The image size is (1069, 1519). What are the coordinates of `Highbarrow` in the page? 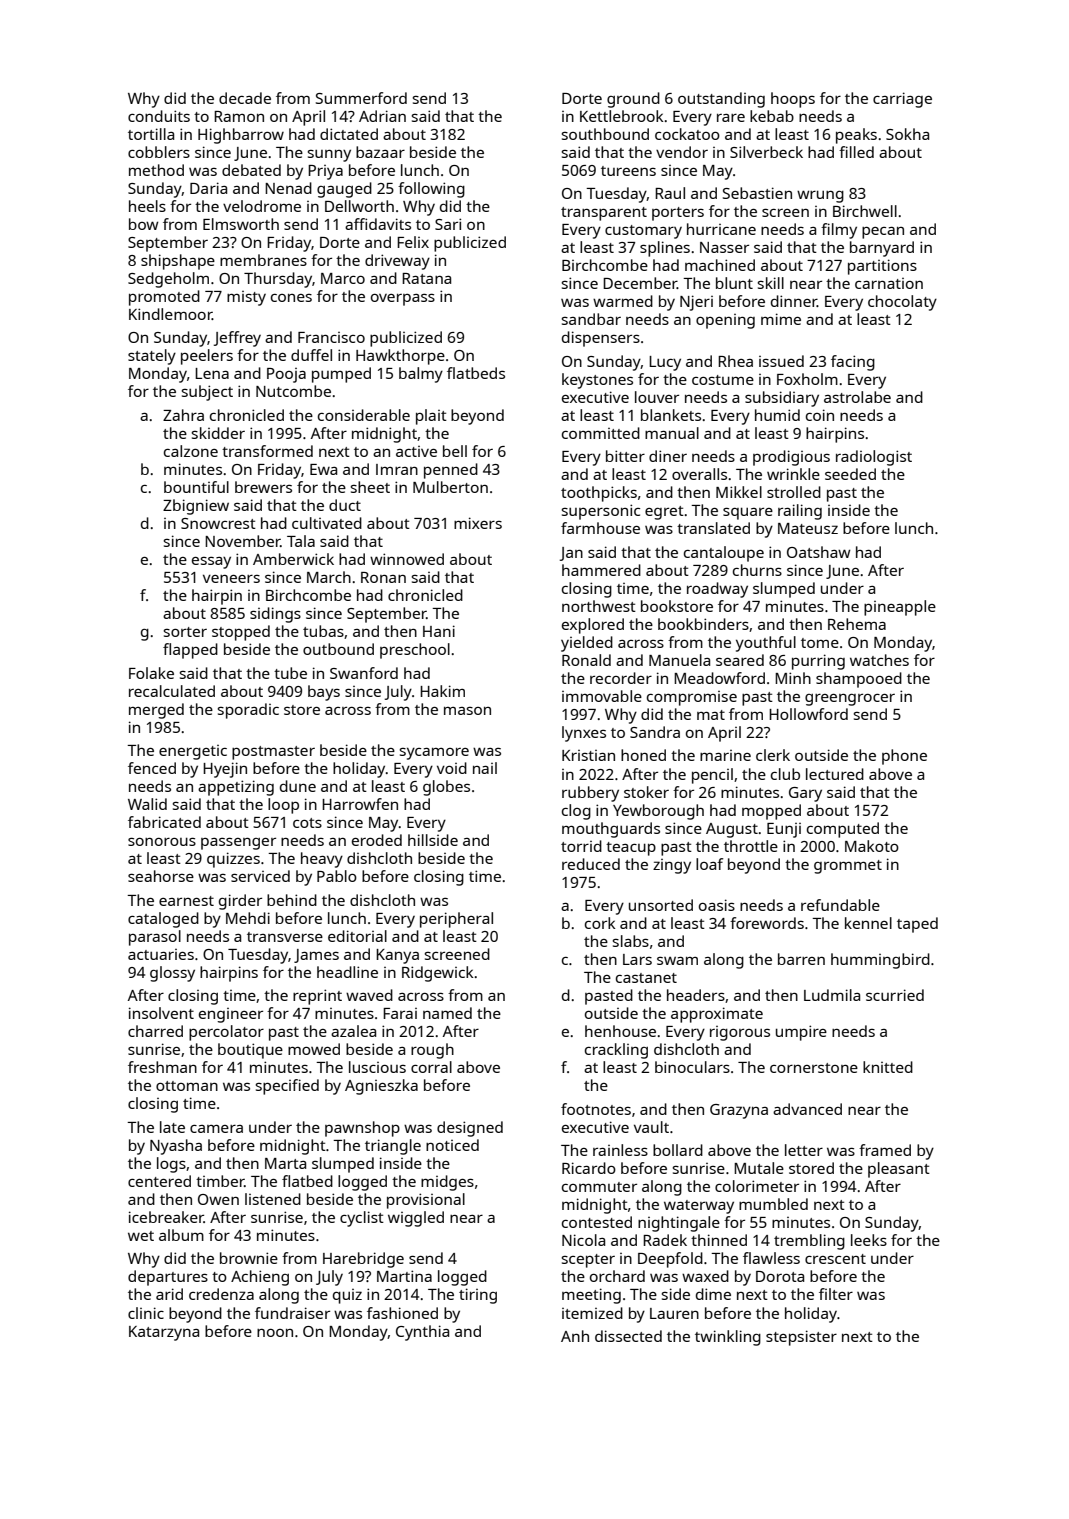 It's located at (241, 136).
